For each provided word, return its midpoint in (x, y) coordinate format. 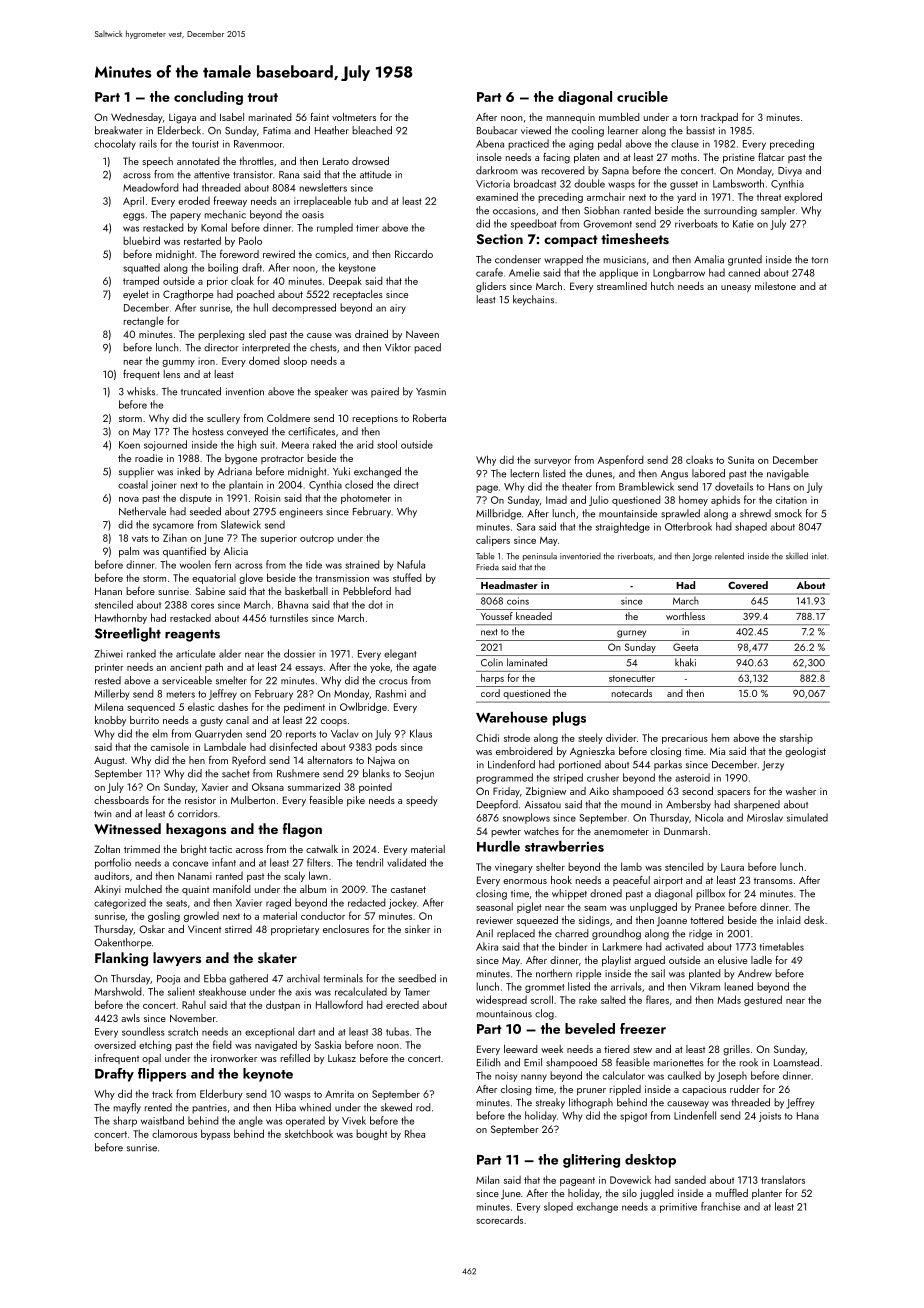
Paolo (250, 240)
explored (803, 197)
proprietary (295, 930)
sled (257, 334)
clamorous (174, 1133)
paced (427, 348)
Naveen (422, 334)
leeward (521, 1049)
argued (649, 961)
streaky (550, 1103)
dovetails (734, 486)
